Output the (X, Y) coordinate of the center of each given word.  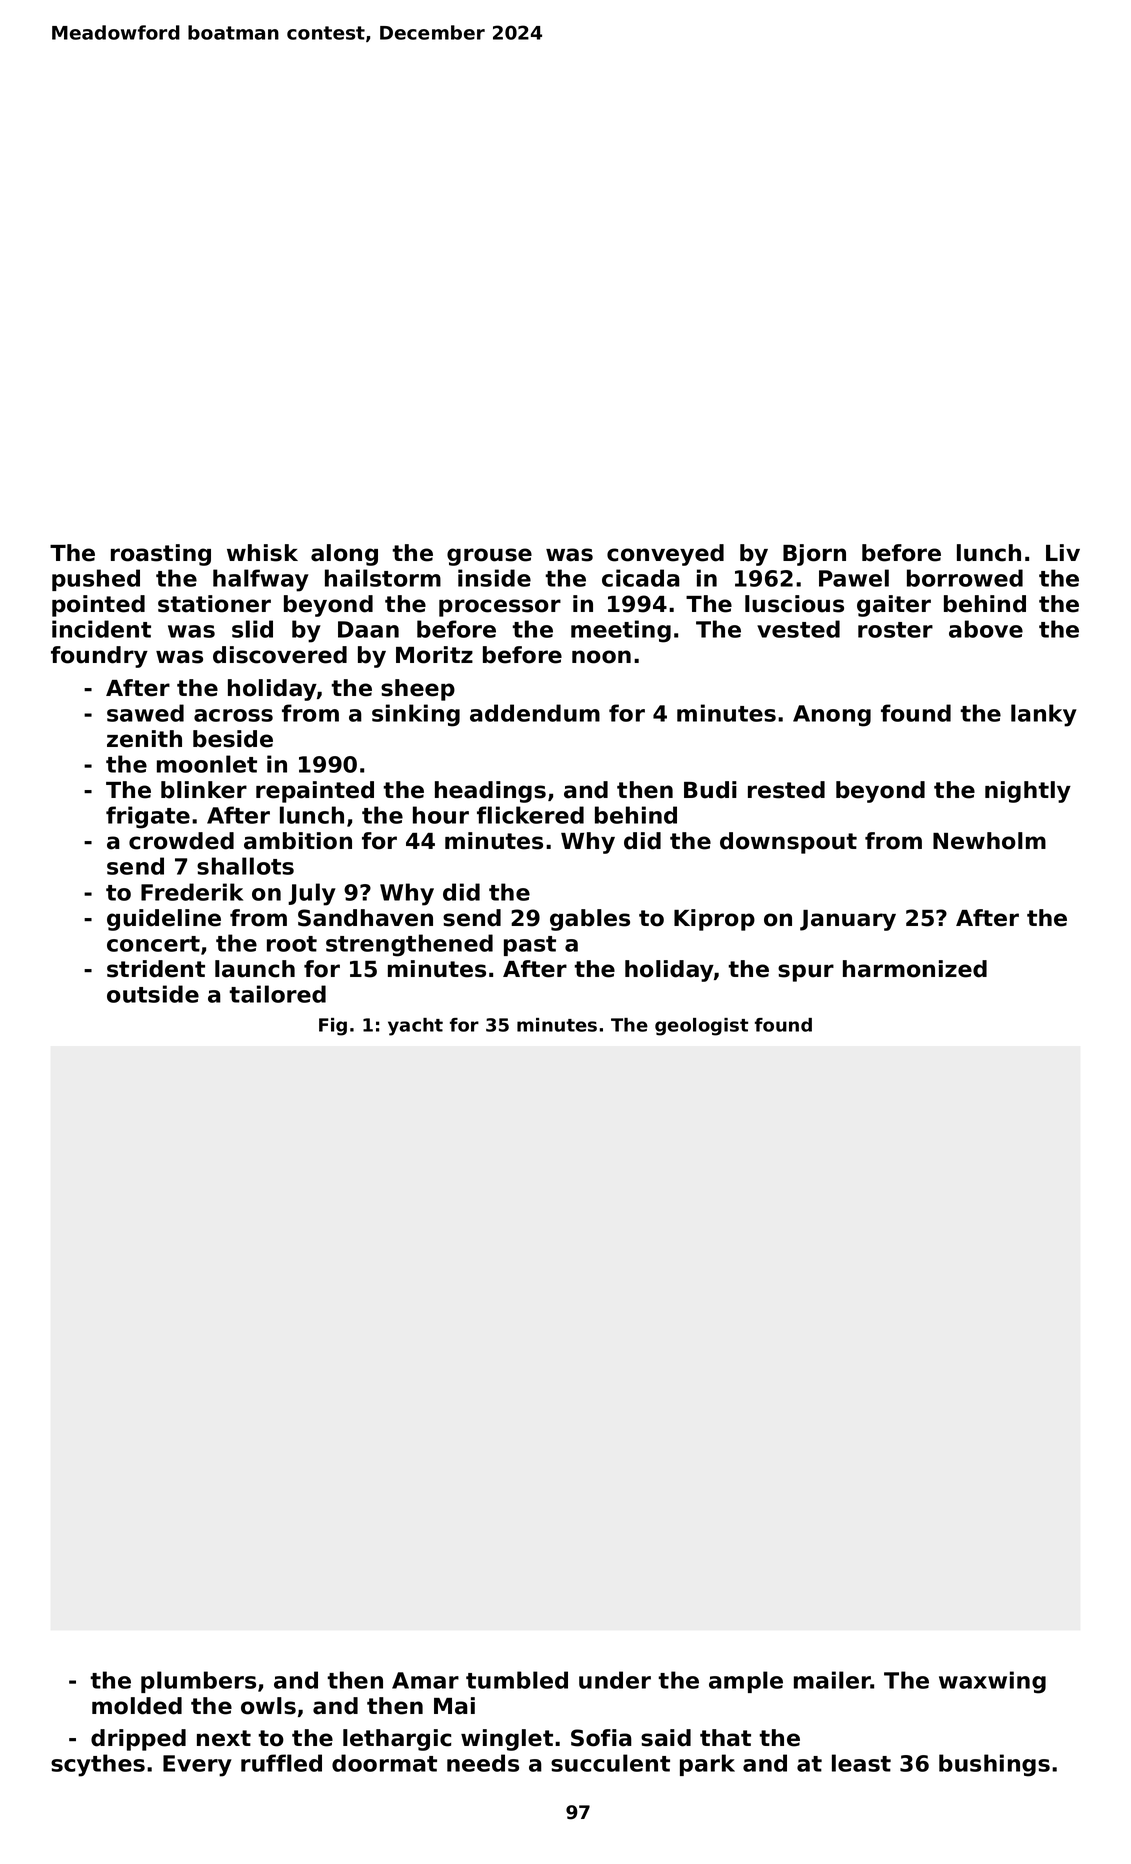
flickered (530, 815)
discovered (280, 655)
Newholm (989, 841)
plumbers (198, 1682)
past (530, 946)
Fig (333, 1027)
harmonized (915, 969)
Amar (425, 1680)
